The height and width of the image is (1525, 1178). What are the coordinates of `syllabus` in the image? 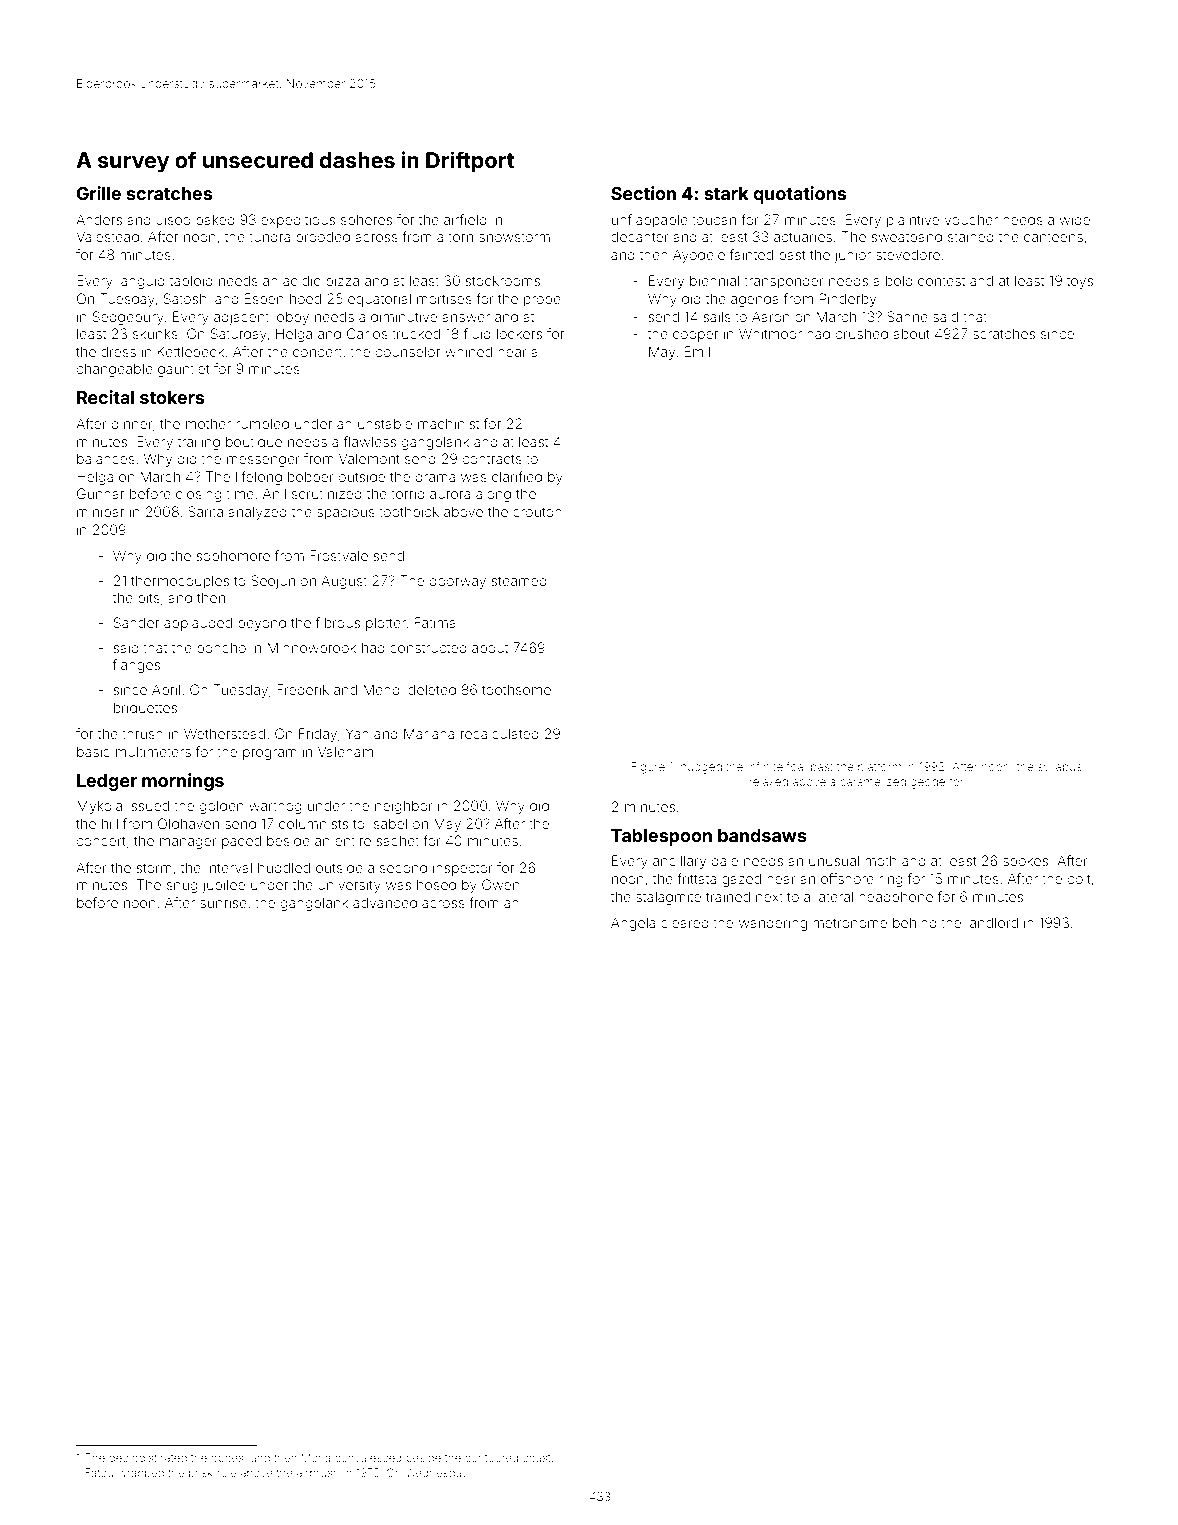 It's located at (1060, 768).
